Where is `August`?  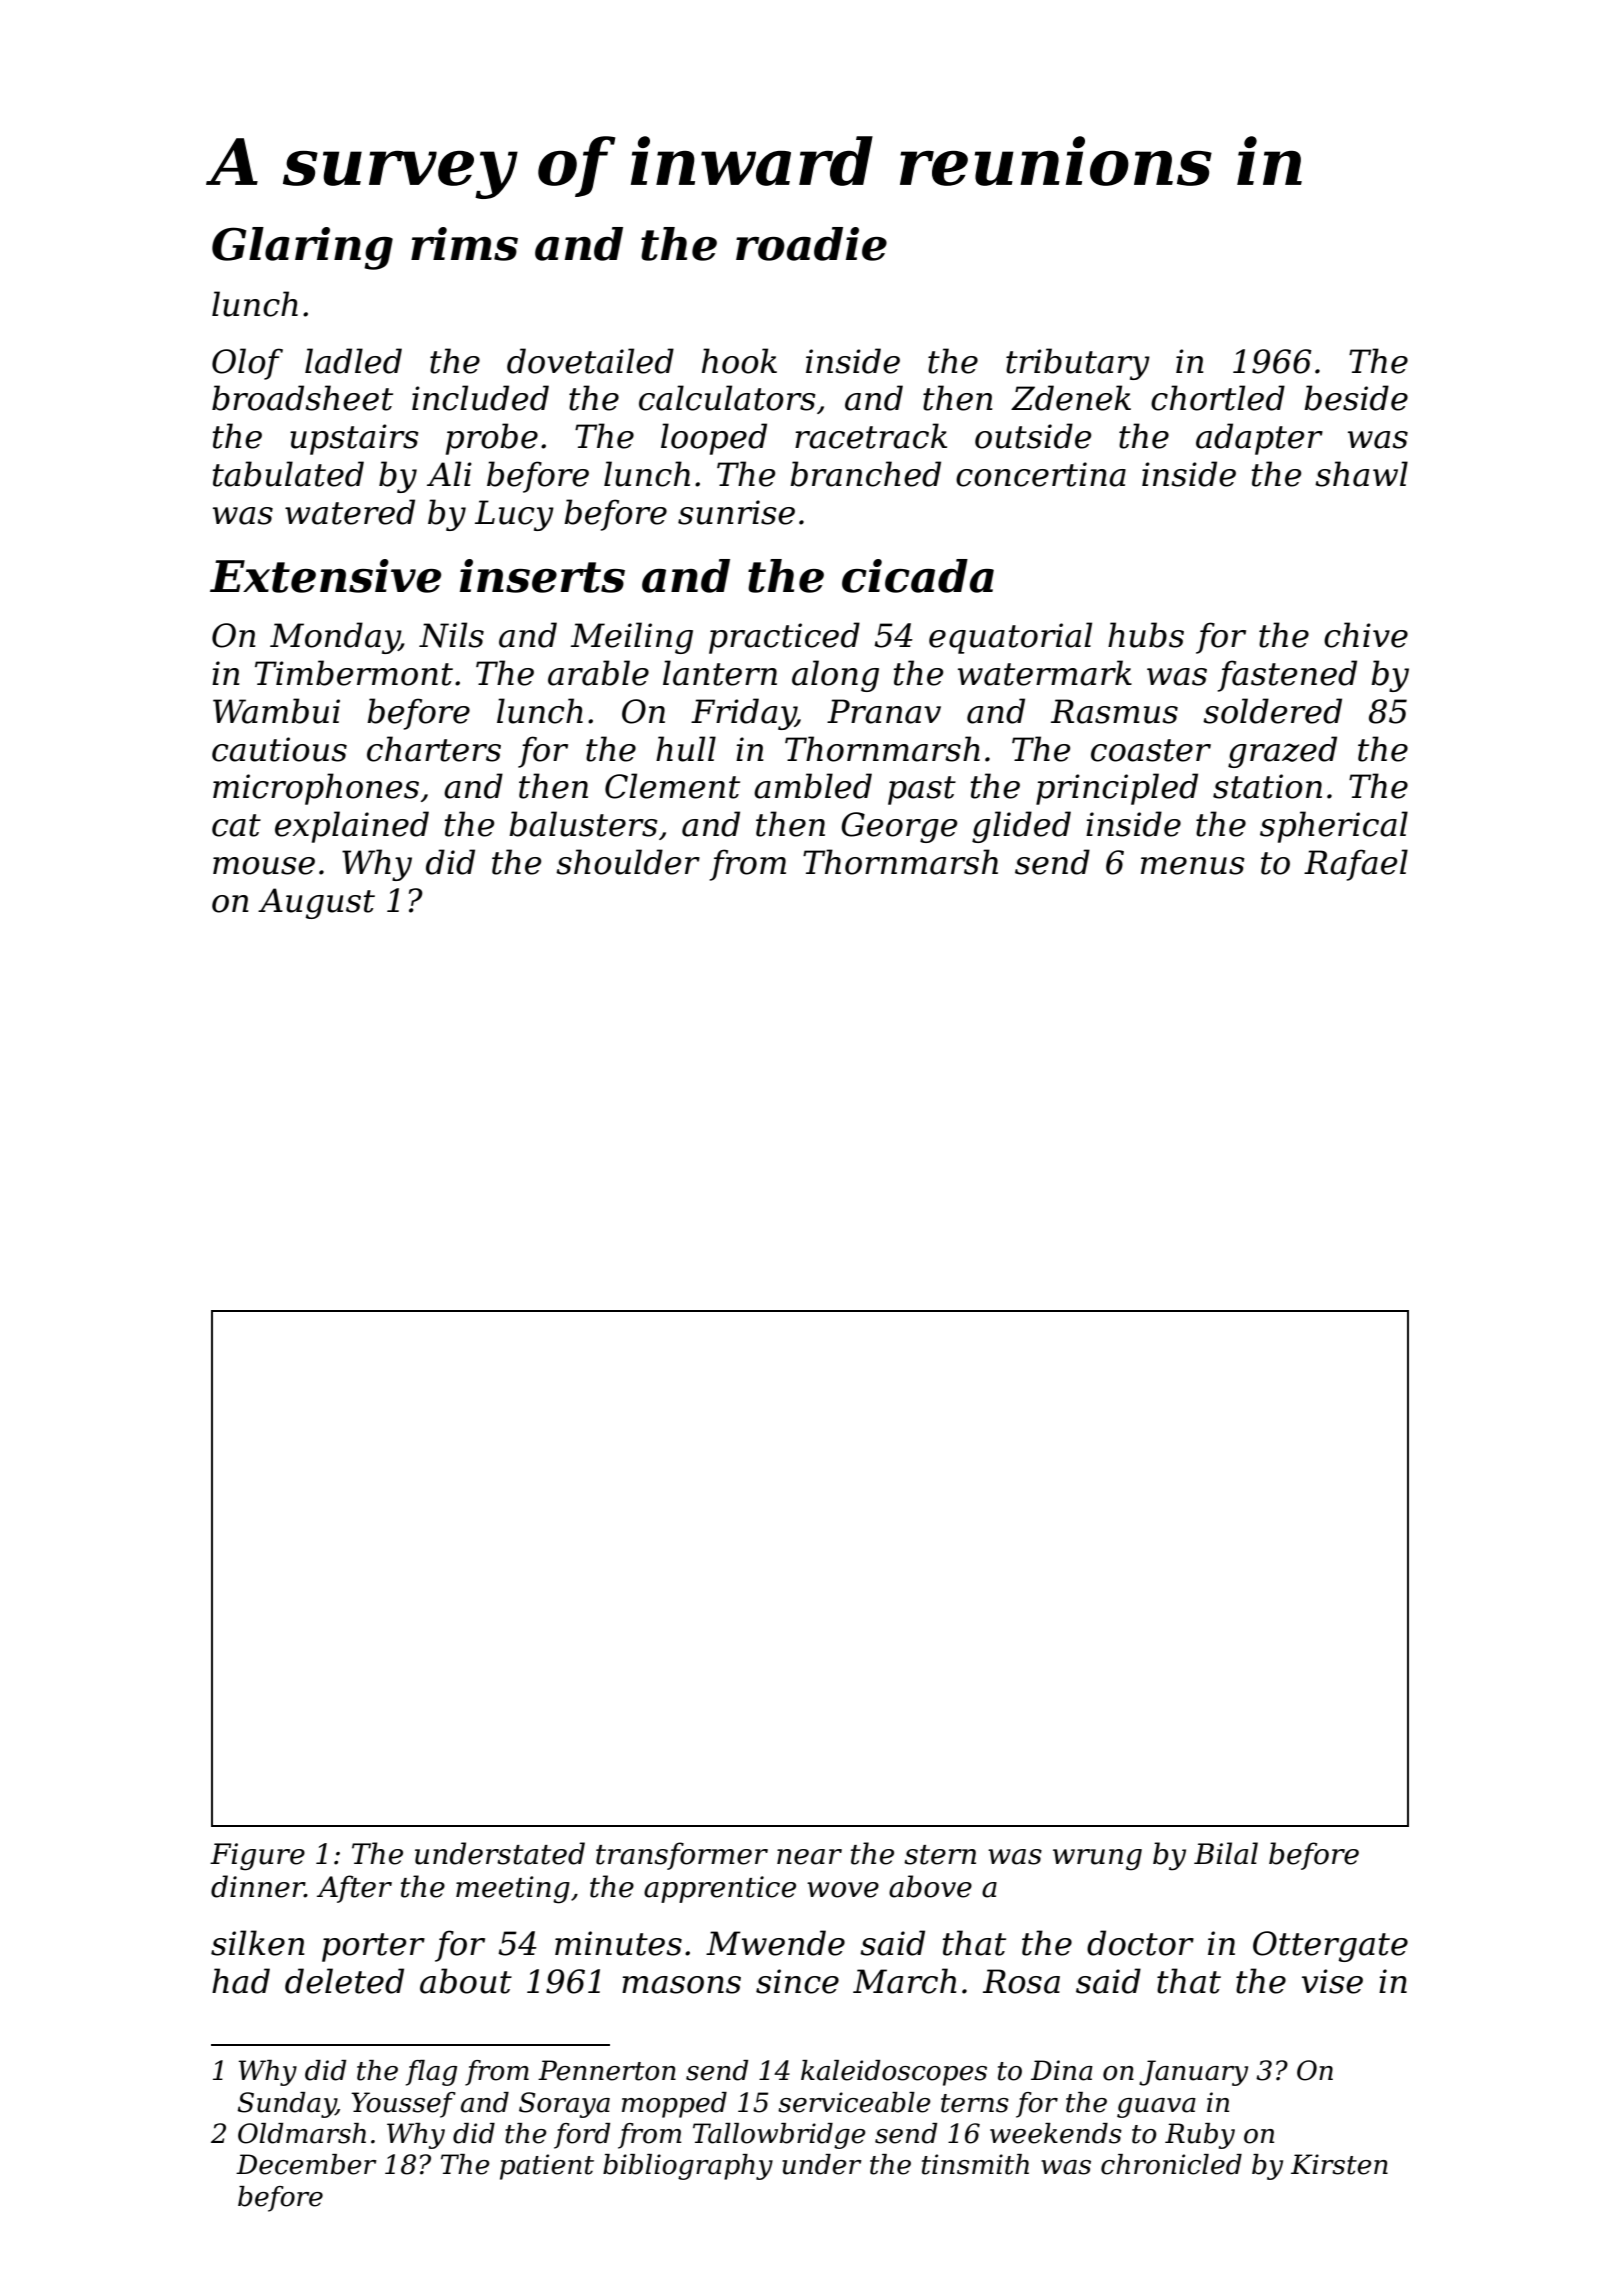
August is located at coordinates (316, 903).
